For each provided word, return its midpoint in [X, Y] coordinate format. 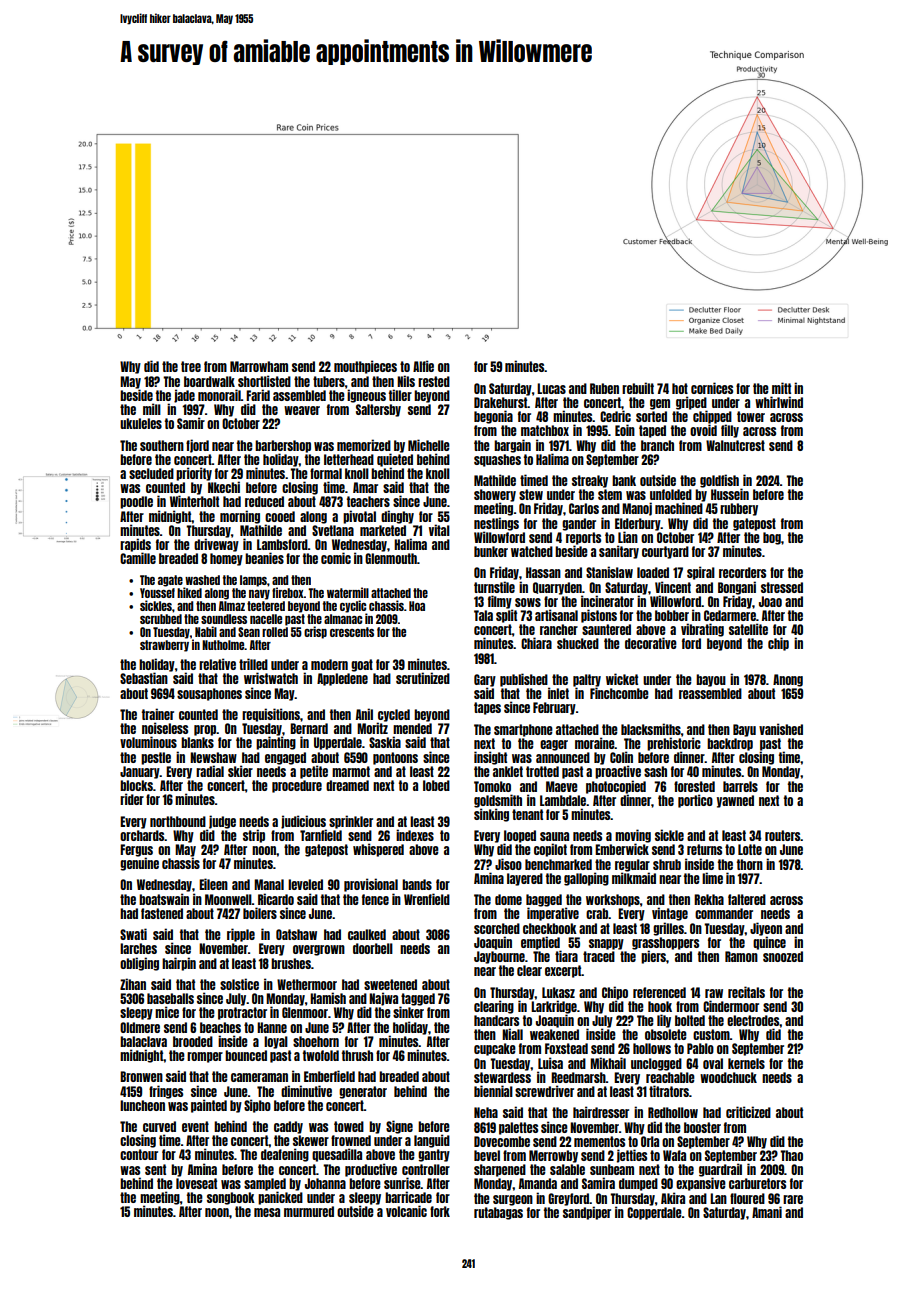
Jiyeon [766, 929]
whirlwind [779, 402]
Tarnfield [321, 835]
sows [528, 602]
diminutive [306, 1091]
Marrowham [259, 366]
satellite [748, 629]
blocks [136, 785]
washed [202, 580]
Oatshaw [296, 934]
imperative [553, 914]
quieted [395, 460]
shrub [667, 864]
